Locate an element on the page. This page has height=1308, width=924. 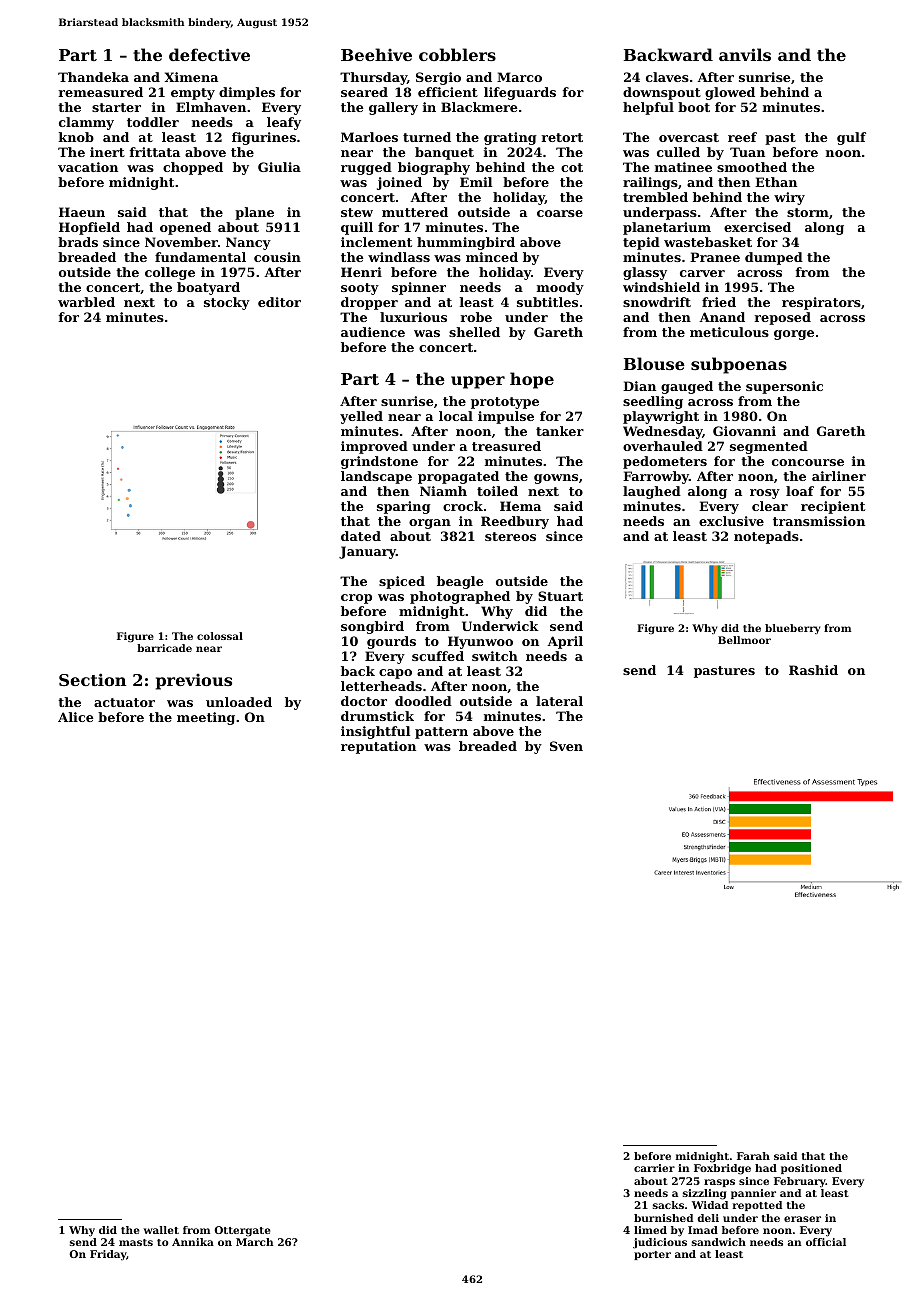
claves is located at coordinates (667, 77).
